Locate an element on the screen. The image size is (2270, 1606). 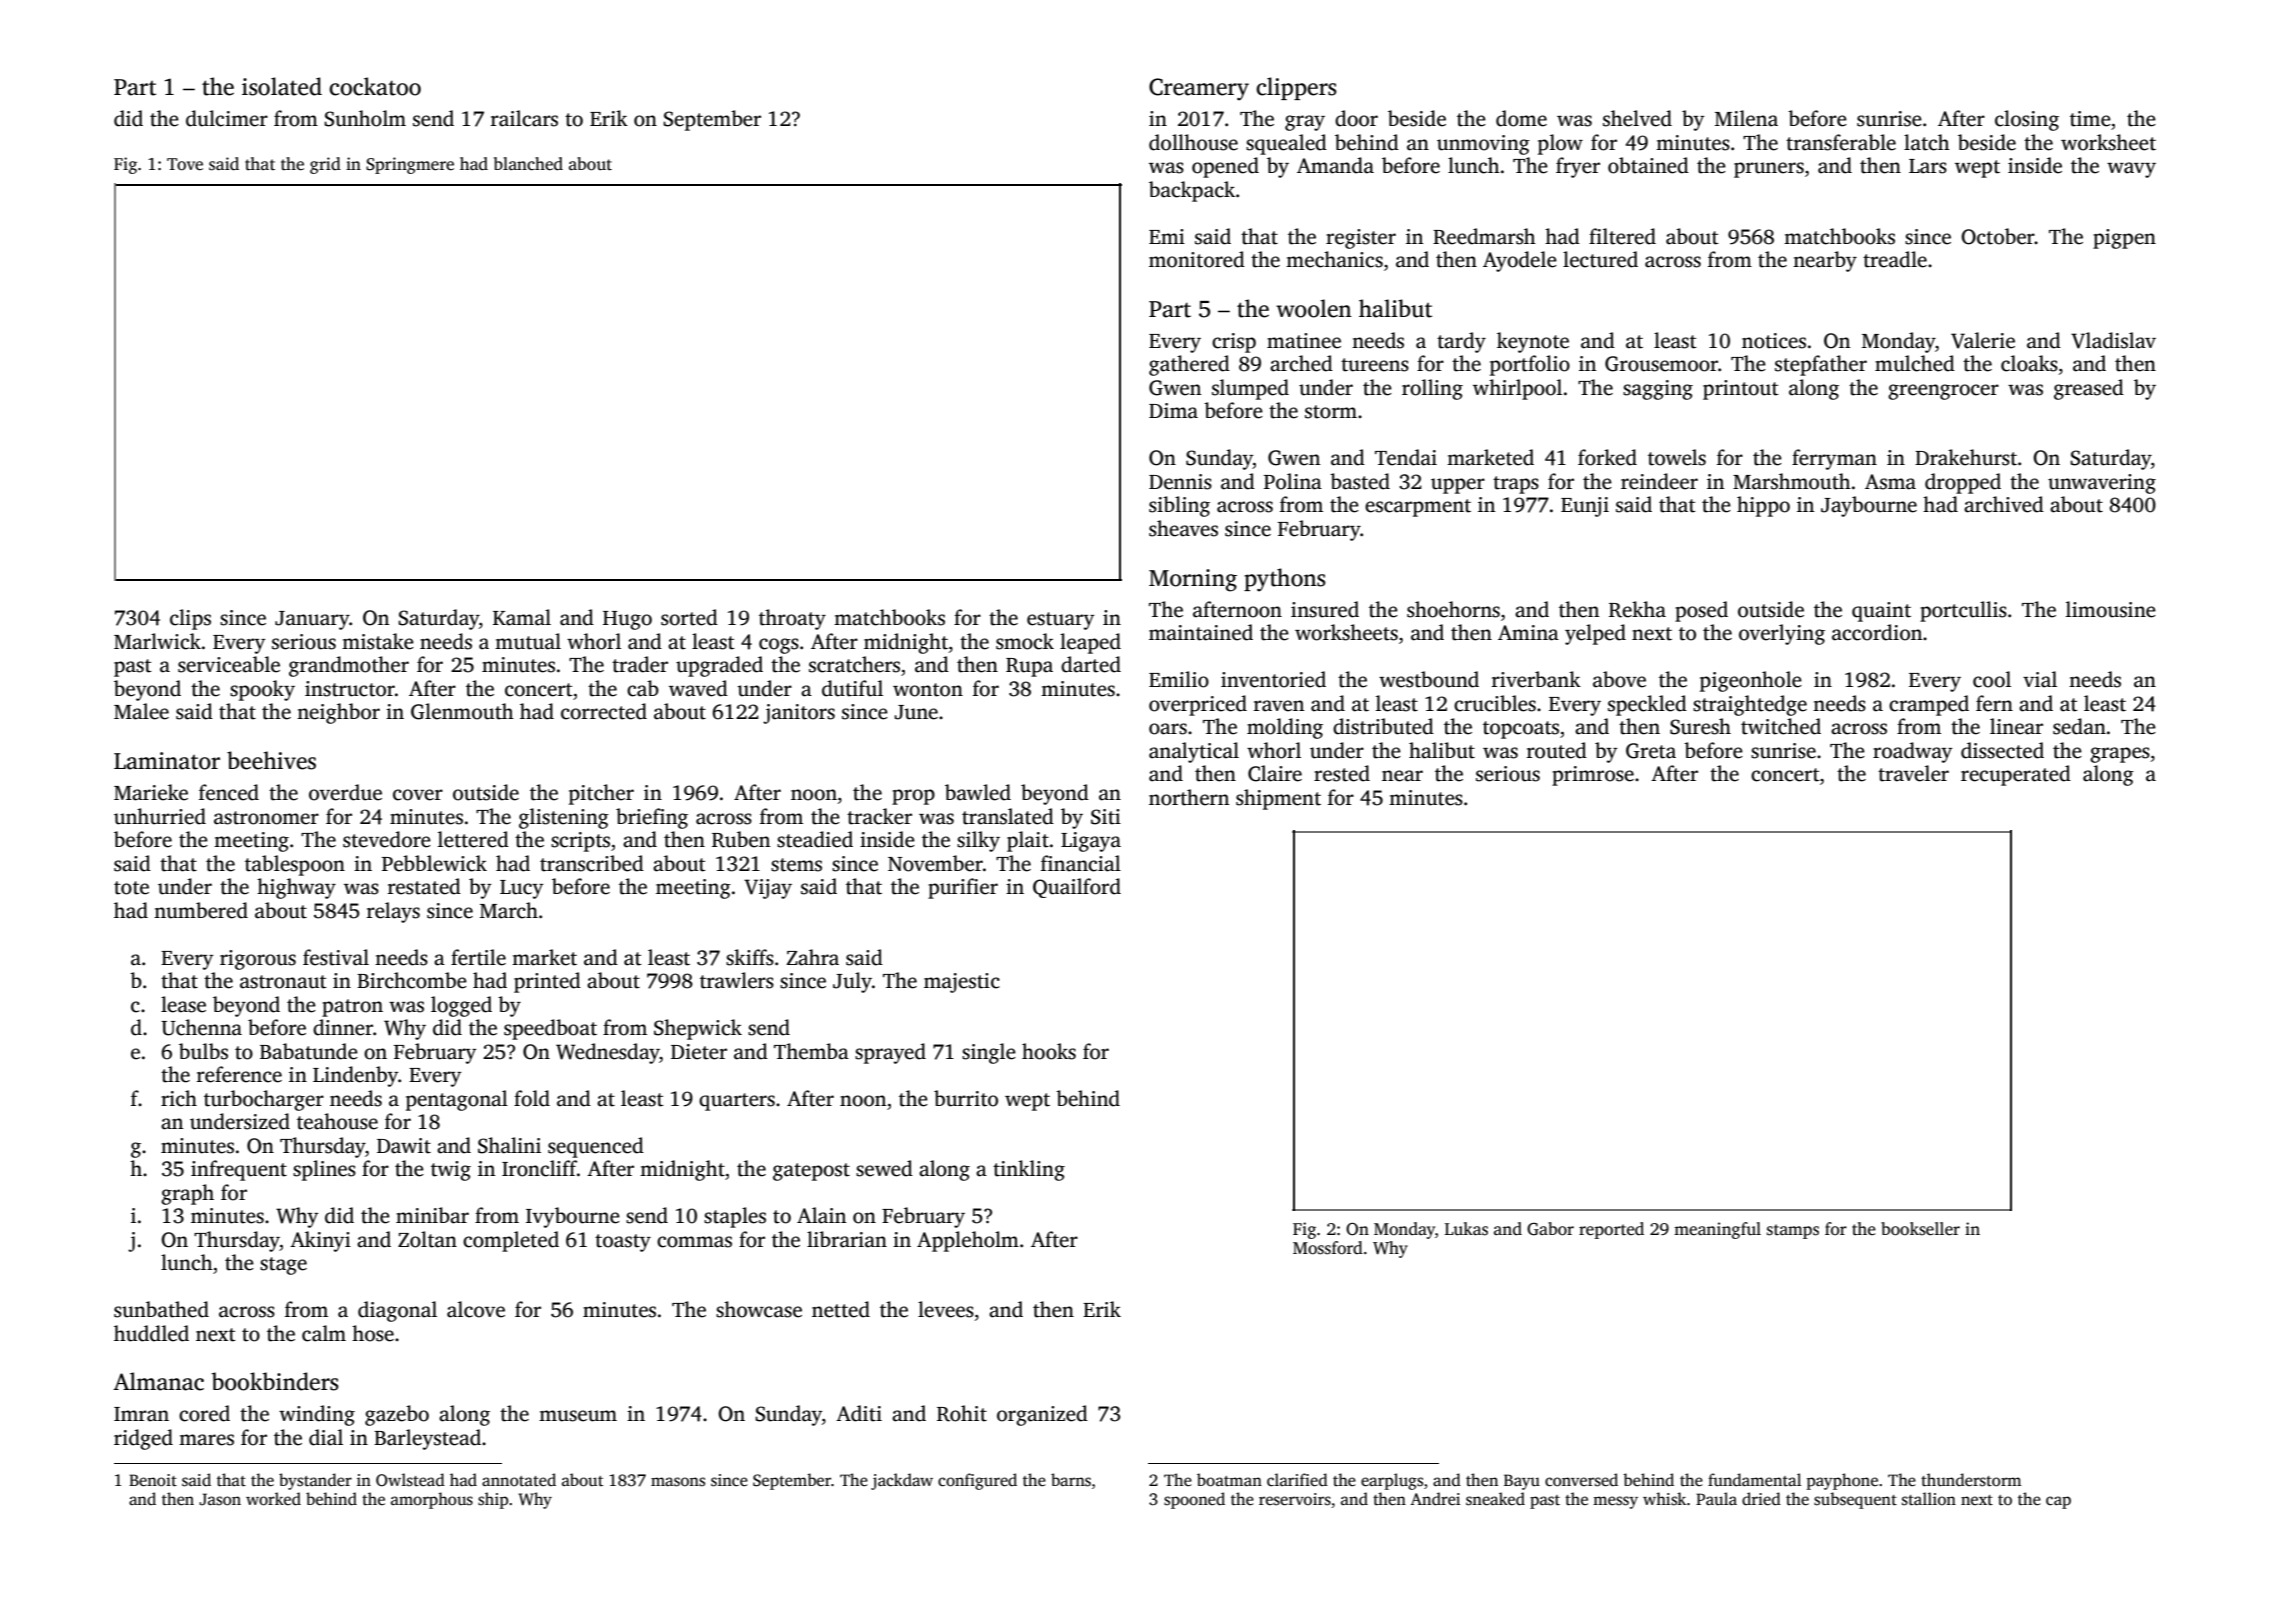
Milena is located at coordinates (1746, 118).
